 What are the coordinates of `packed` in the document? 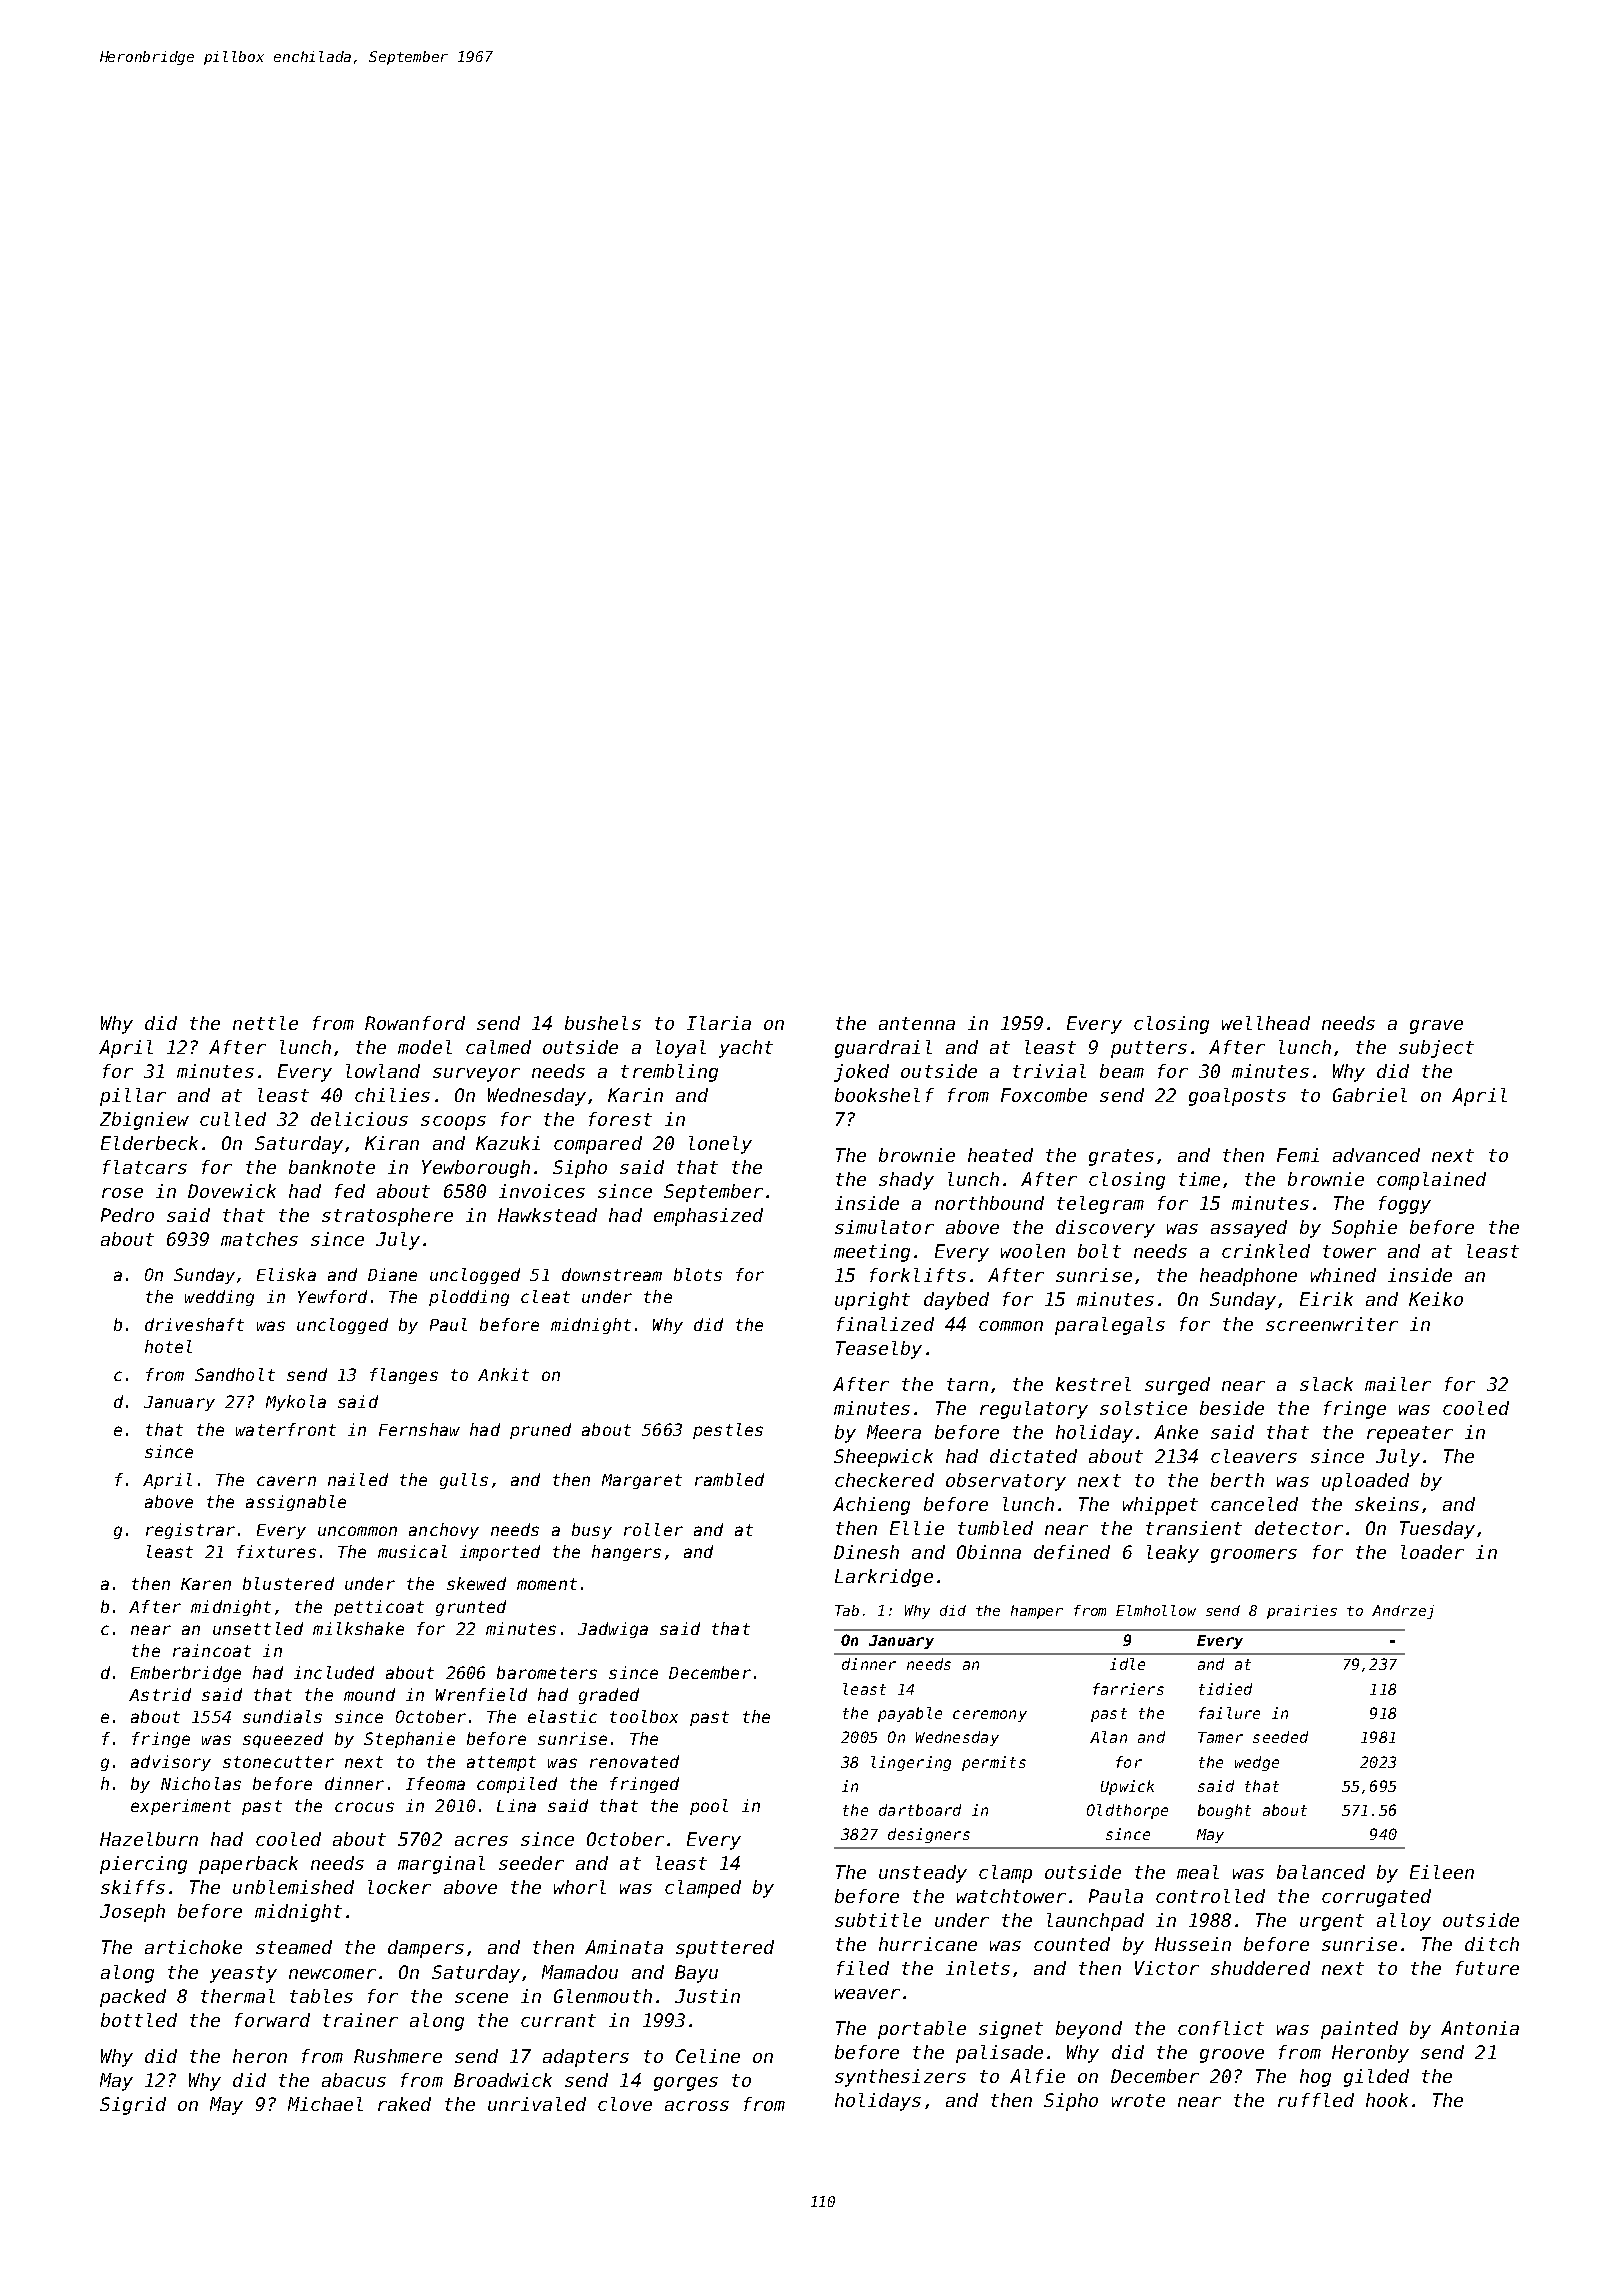 It's located at (133, 1998).
